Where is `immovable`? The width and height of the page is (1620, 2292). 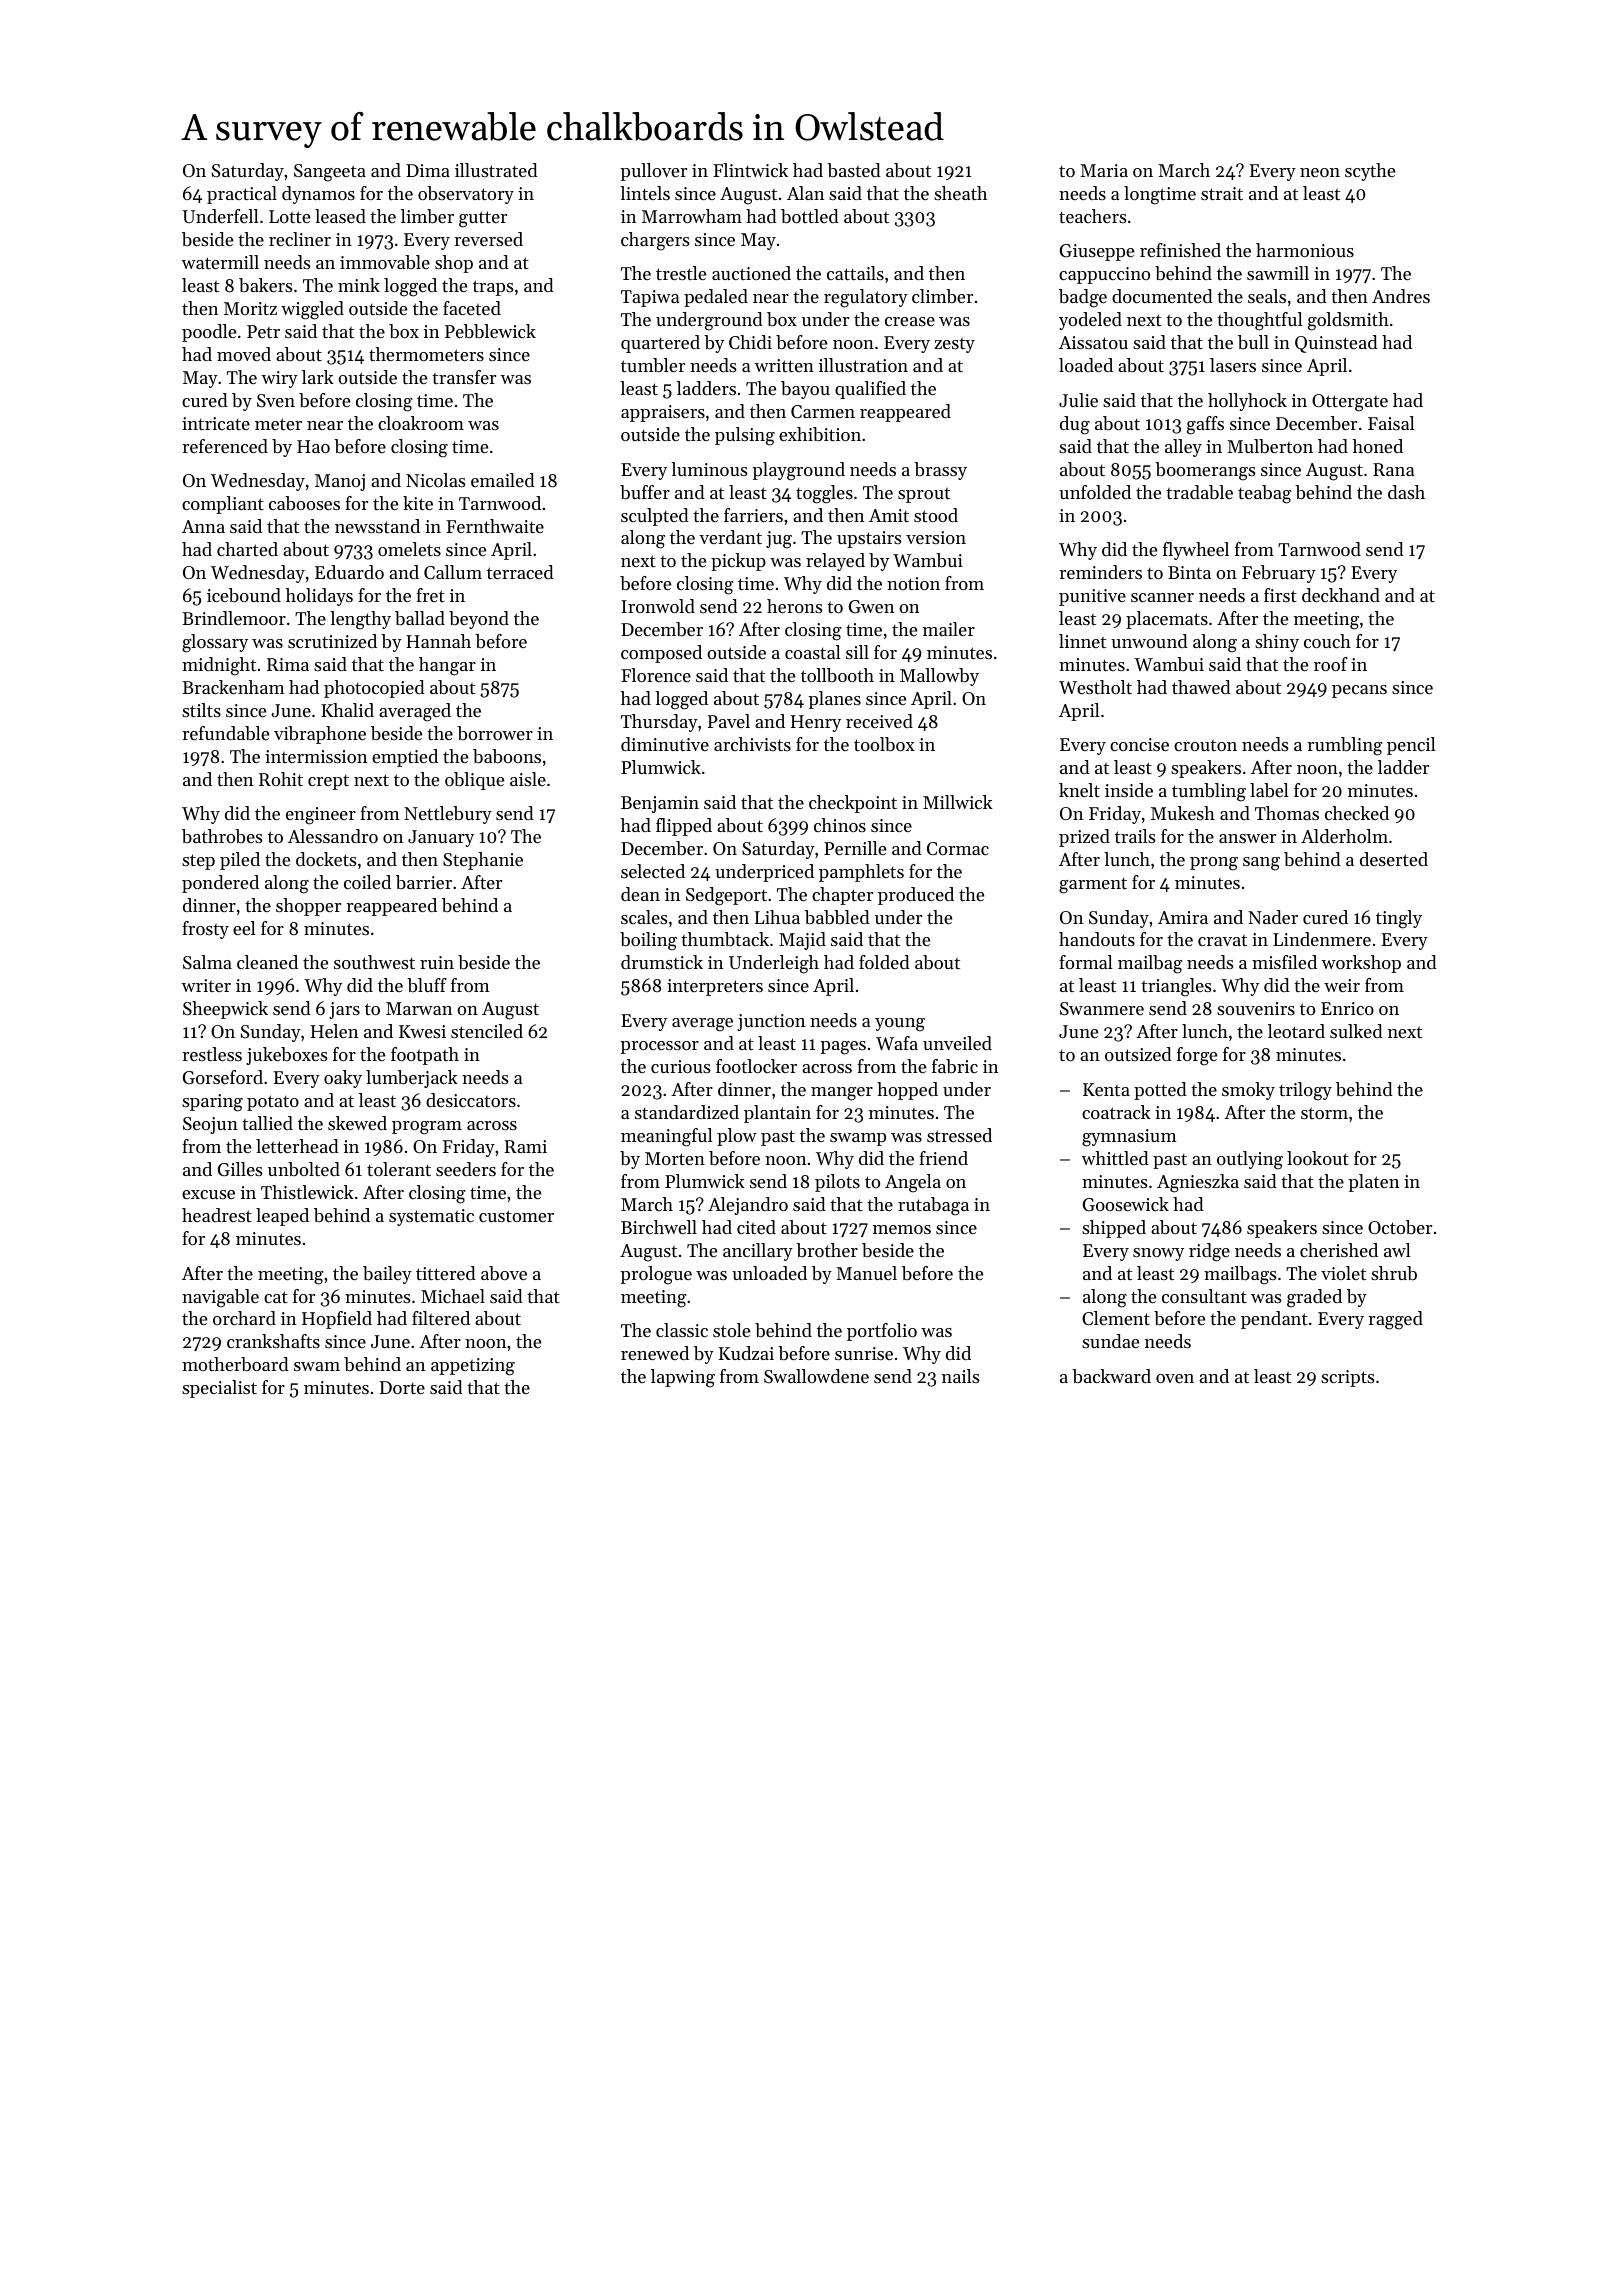
immovable is located at coordinates (385, 262).
